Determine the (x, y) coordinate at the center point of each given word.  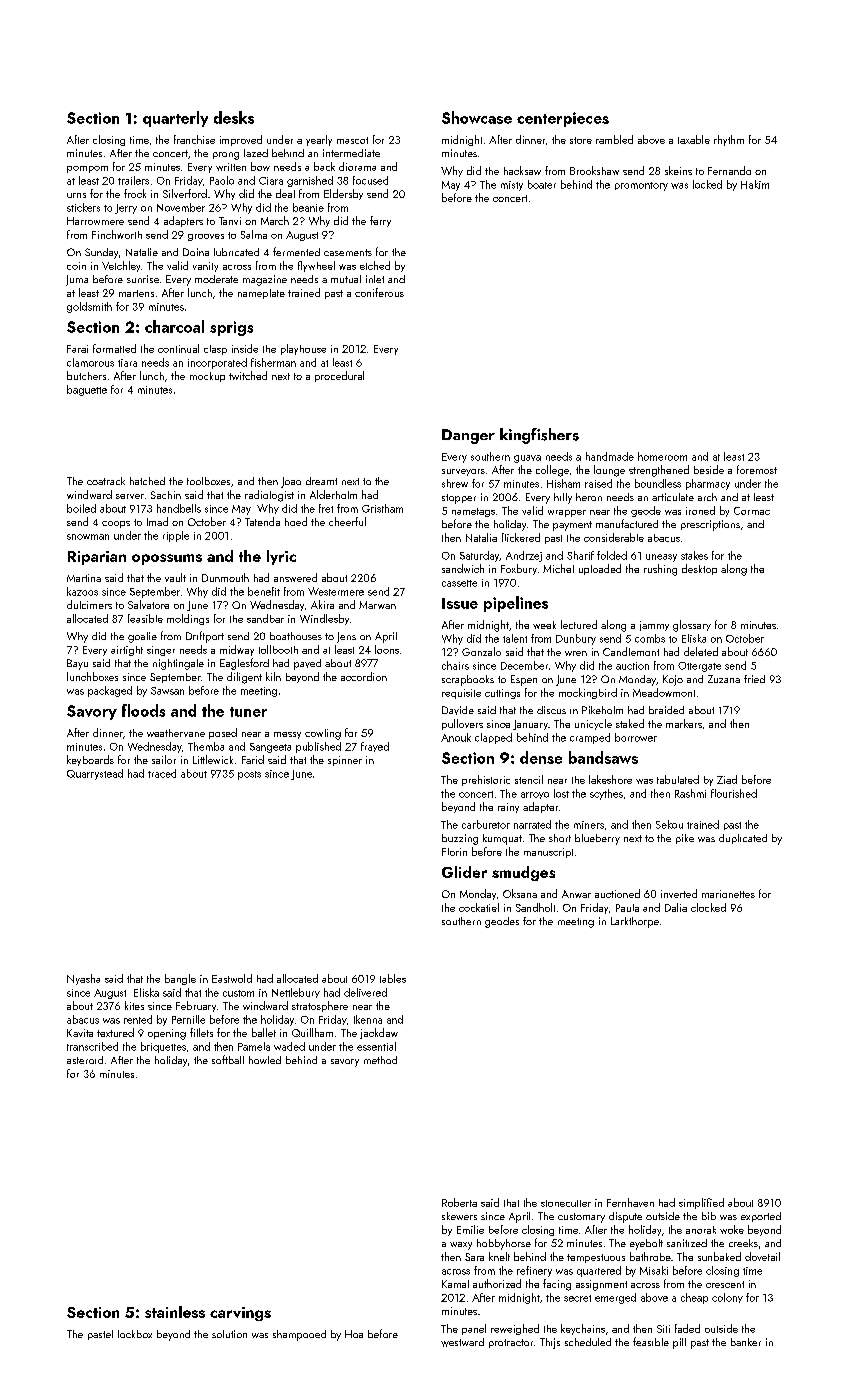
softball (228, 1059)
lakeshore (610, 779)
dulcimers (89, 604)
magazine (265, 280)
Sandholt (535, 907)
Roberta (459, 1202)
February (196, 1006)
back (324, 166)
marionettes (728, 894)
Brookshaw (594, 170)
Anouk (456, 737)
